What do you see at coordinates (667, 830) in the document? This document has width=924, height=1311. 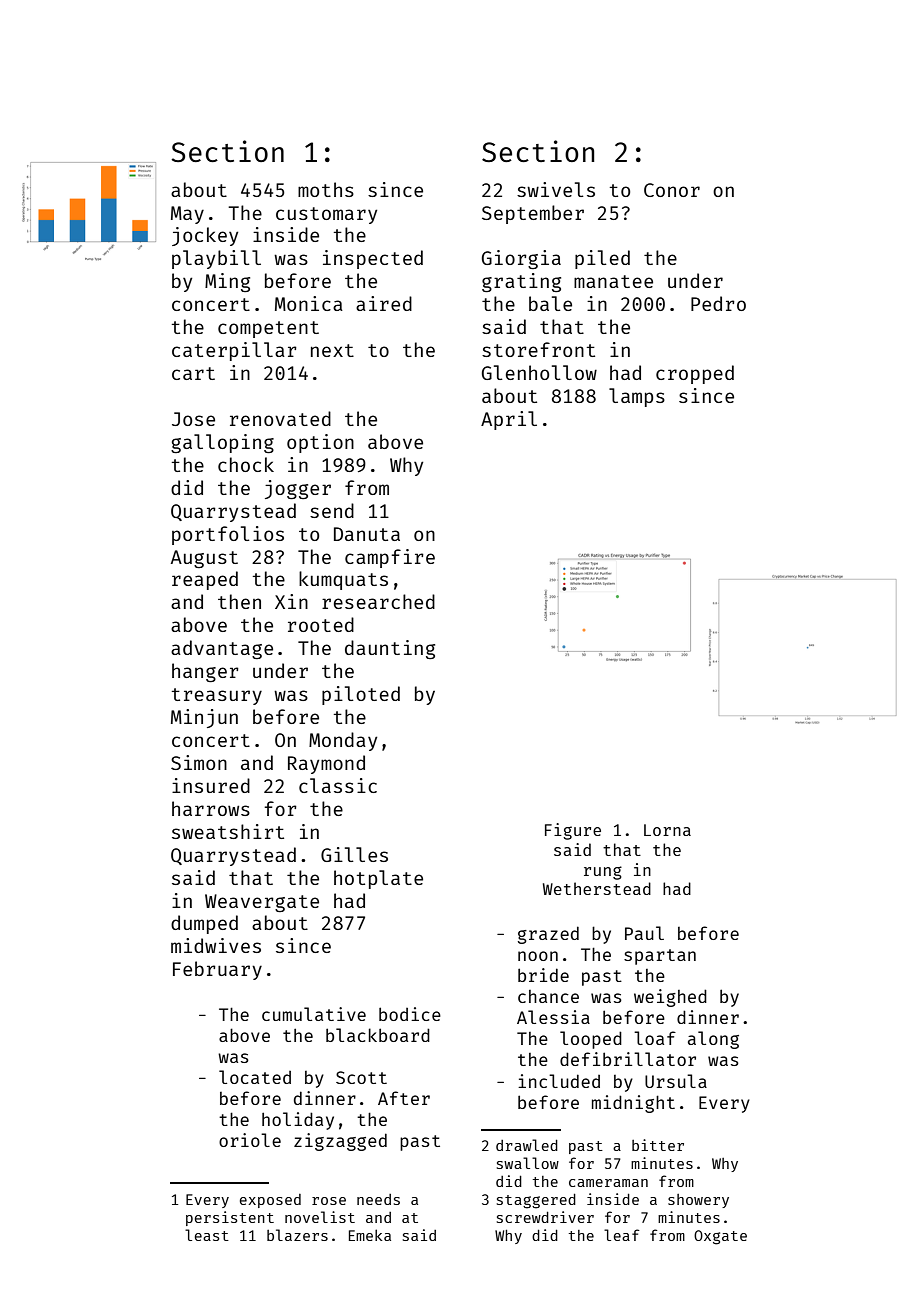 I see `Lorna` at bounding box center [667, 830].
